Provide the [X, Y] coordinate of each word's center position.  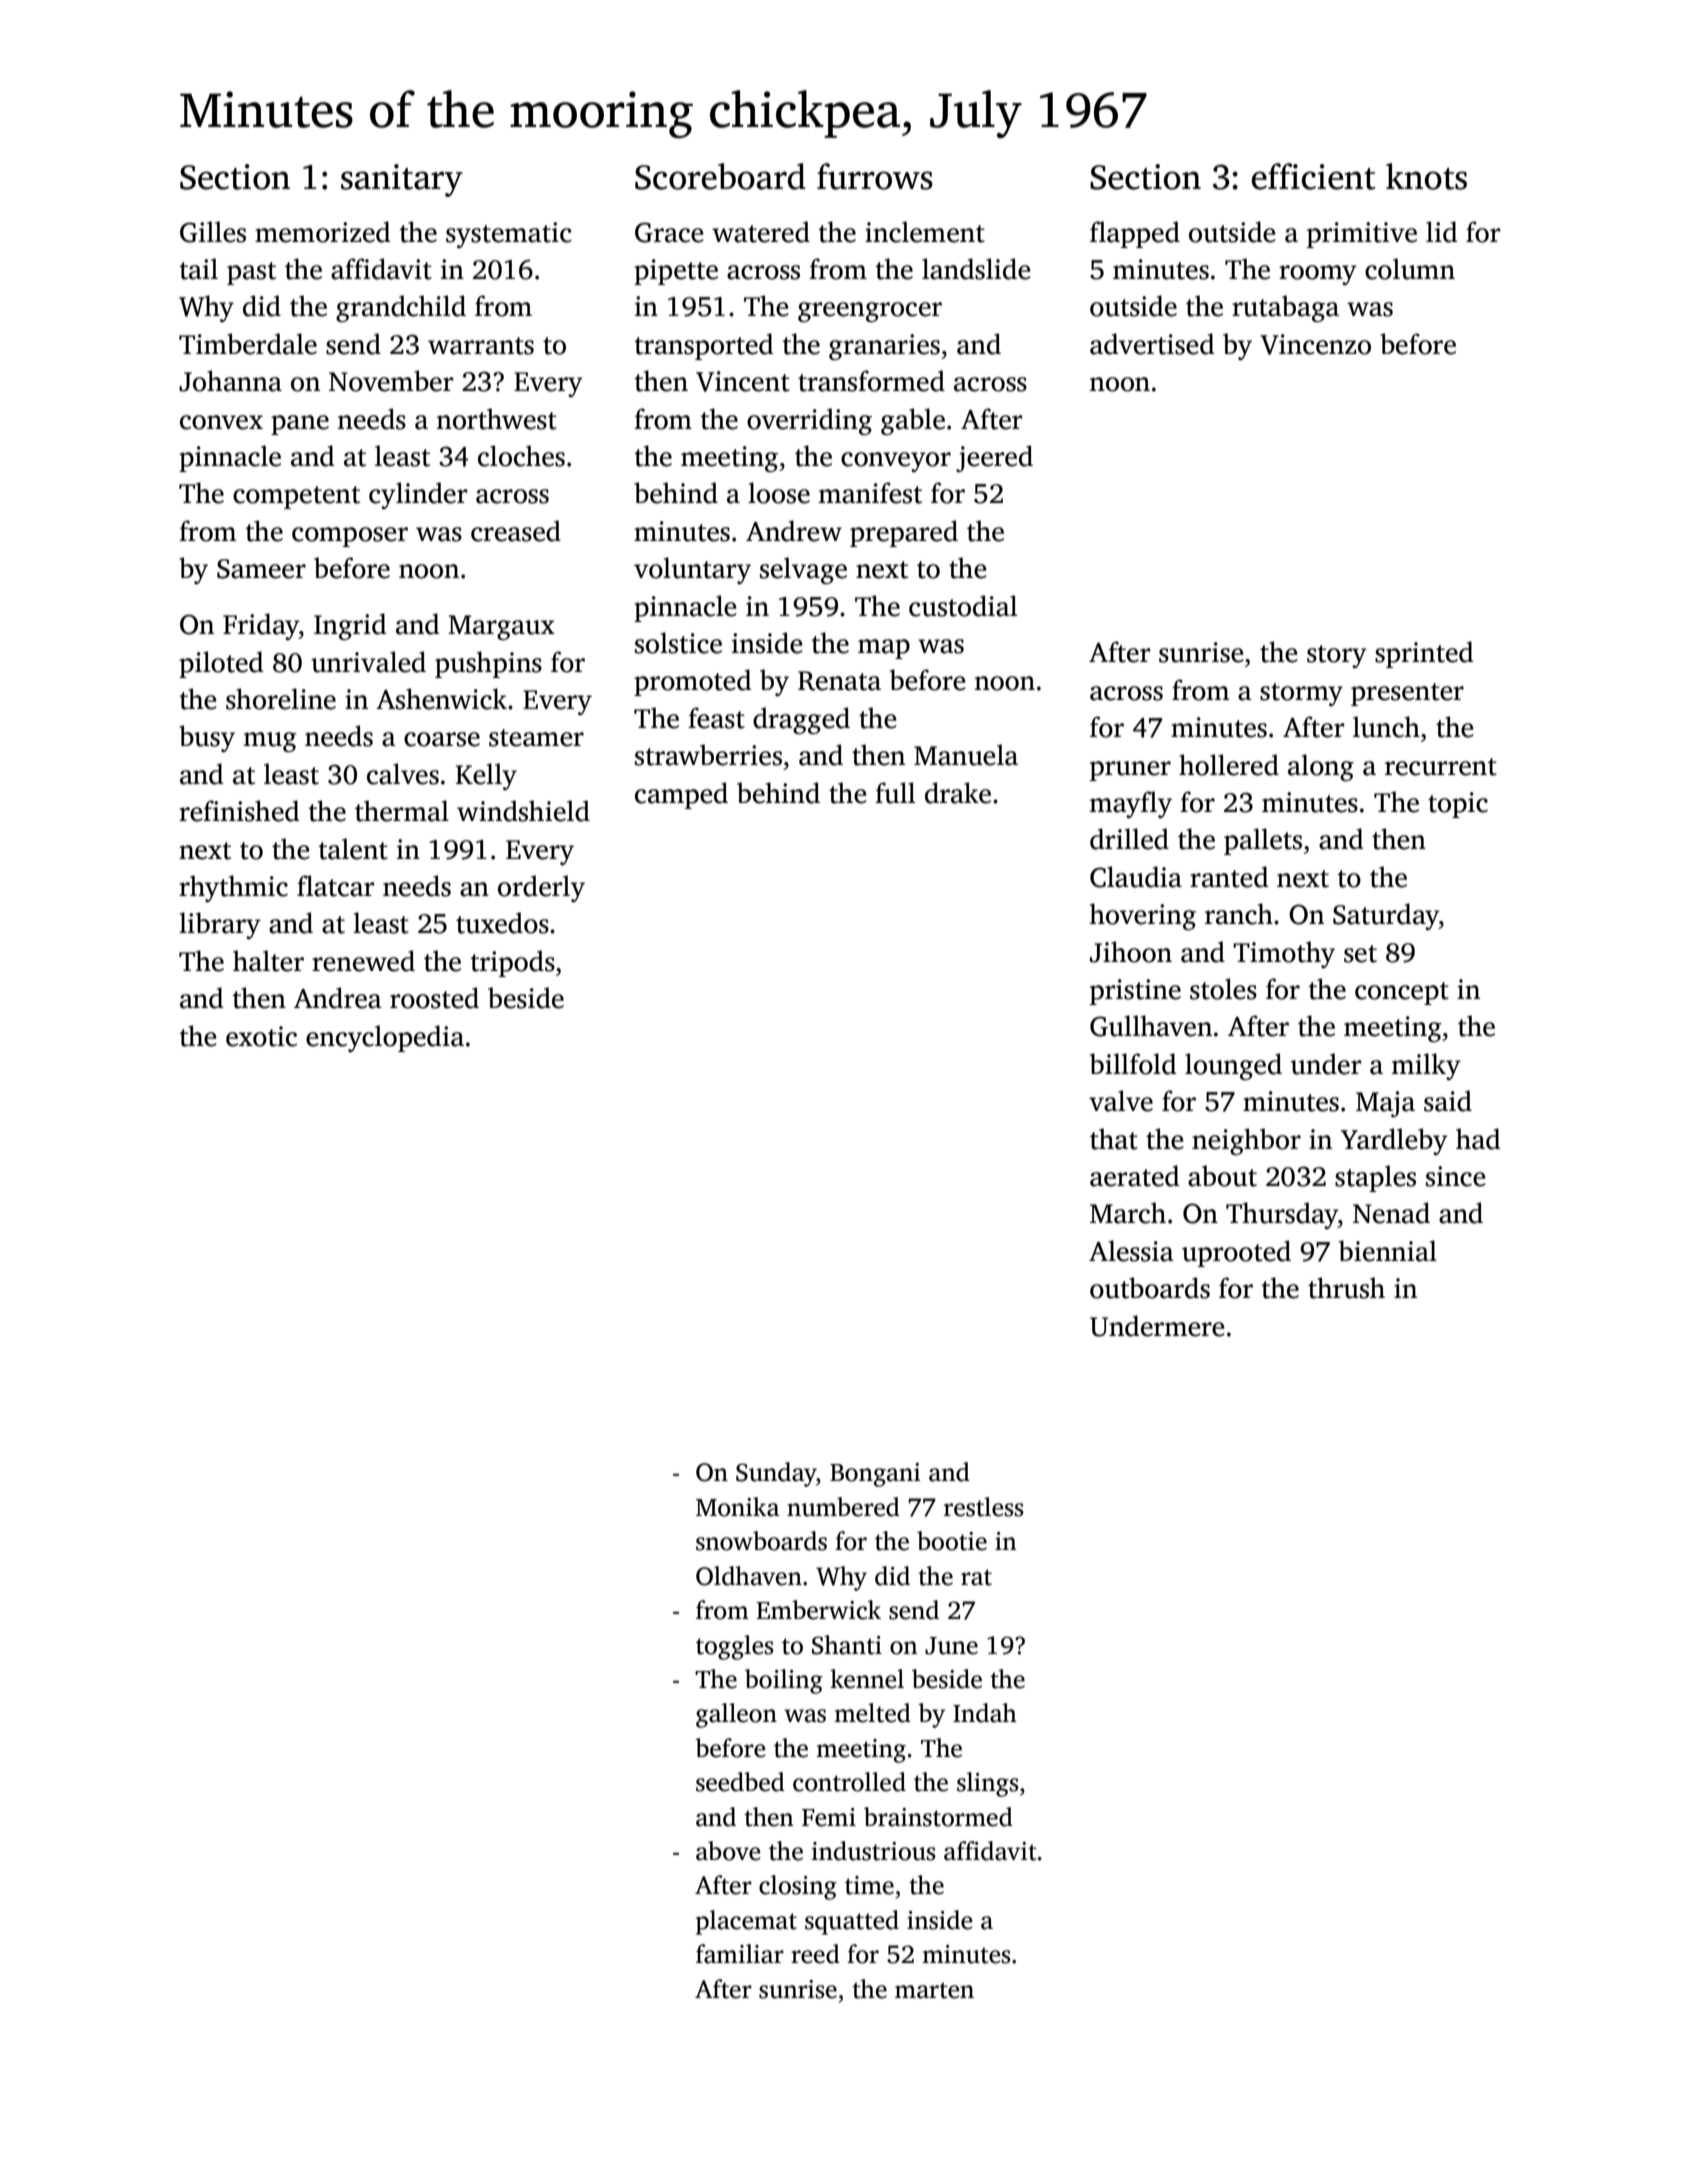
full [895, 793]
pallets [1263, 841]
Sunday [776, 1474]
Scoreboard [720, 176]
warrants [481, 346]
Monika [737, 1507]
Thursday [1282, 1215]
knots [1426, 176]
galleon [736, 1715]
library [220, 925]
